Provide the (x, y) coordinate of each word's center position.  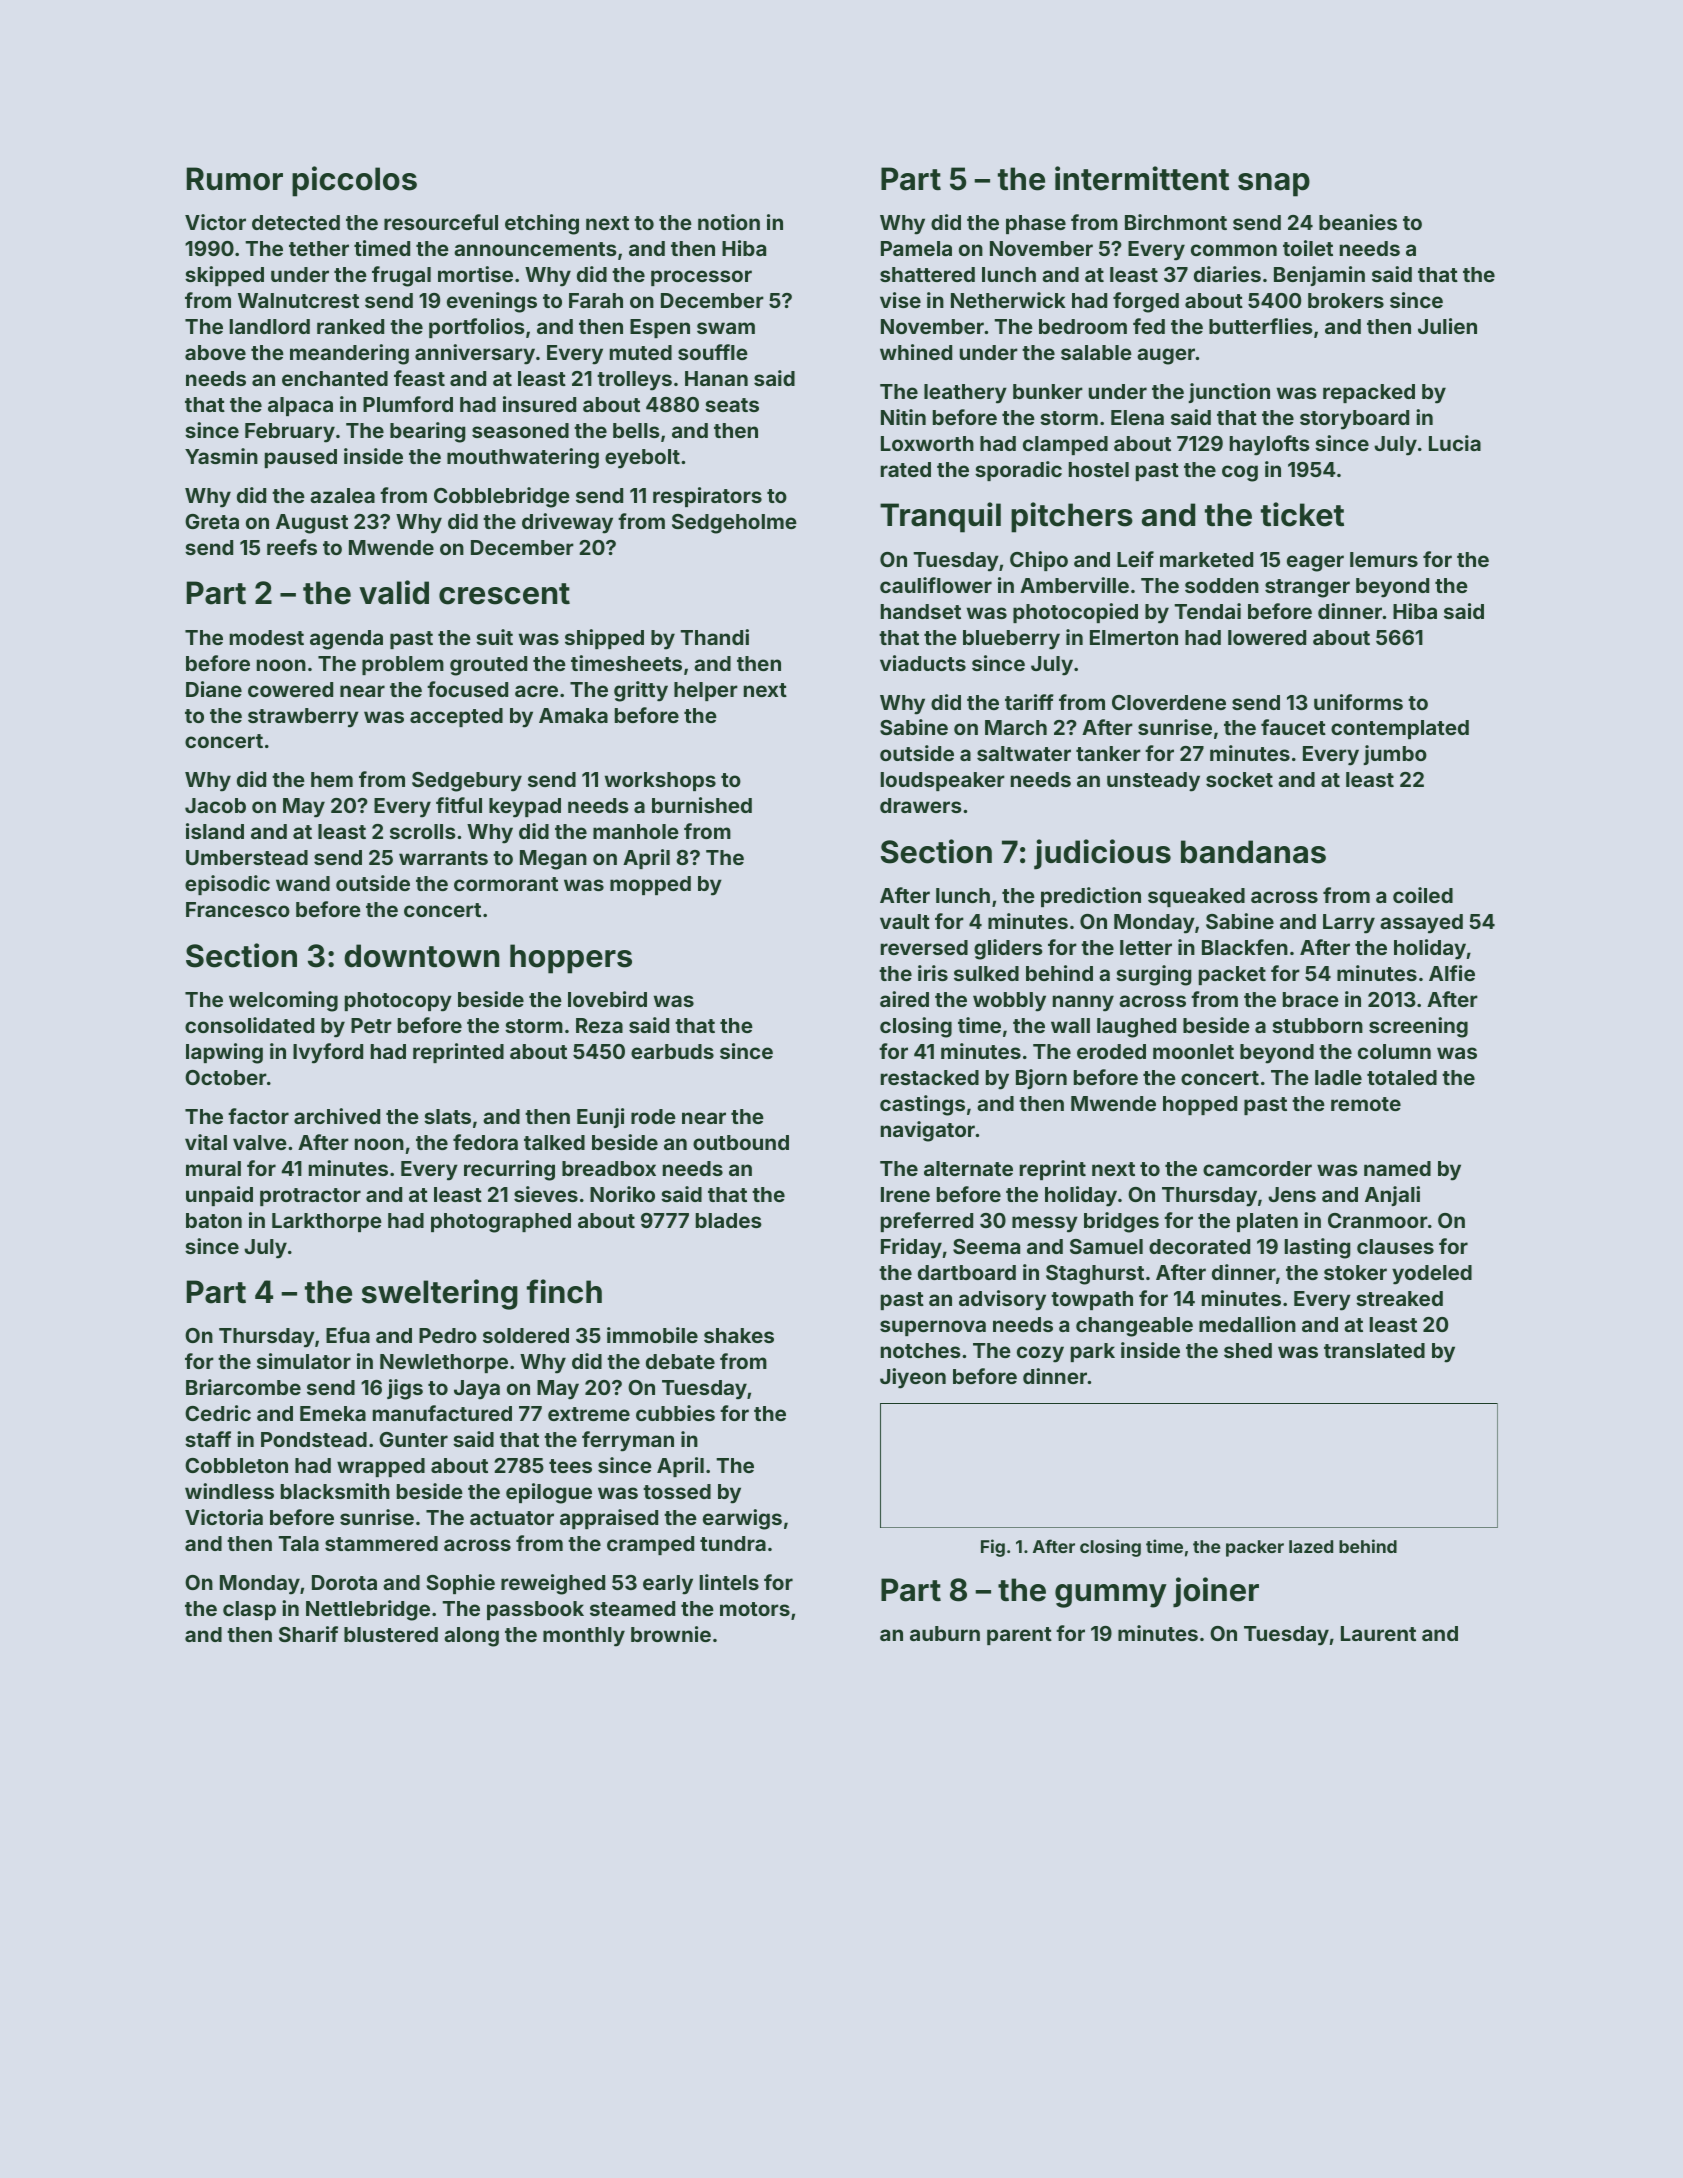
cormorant (506, 884)
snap (1274, 185)
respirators (707, 497)
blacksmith (335, 1491)
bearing (427, 432)
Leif (1135, 559)
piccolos (354, 181)
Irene (905, 1194)
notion (729, 222)
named (1397, 1168)
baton (214, 1220)
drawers (921, 805)
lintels (729, 1582)
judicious (1102, 854)
